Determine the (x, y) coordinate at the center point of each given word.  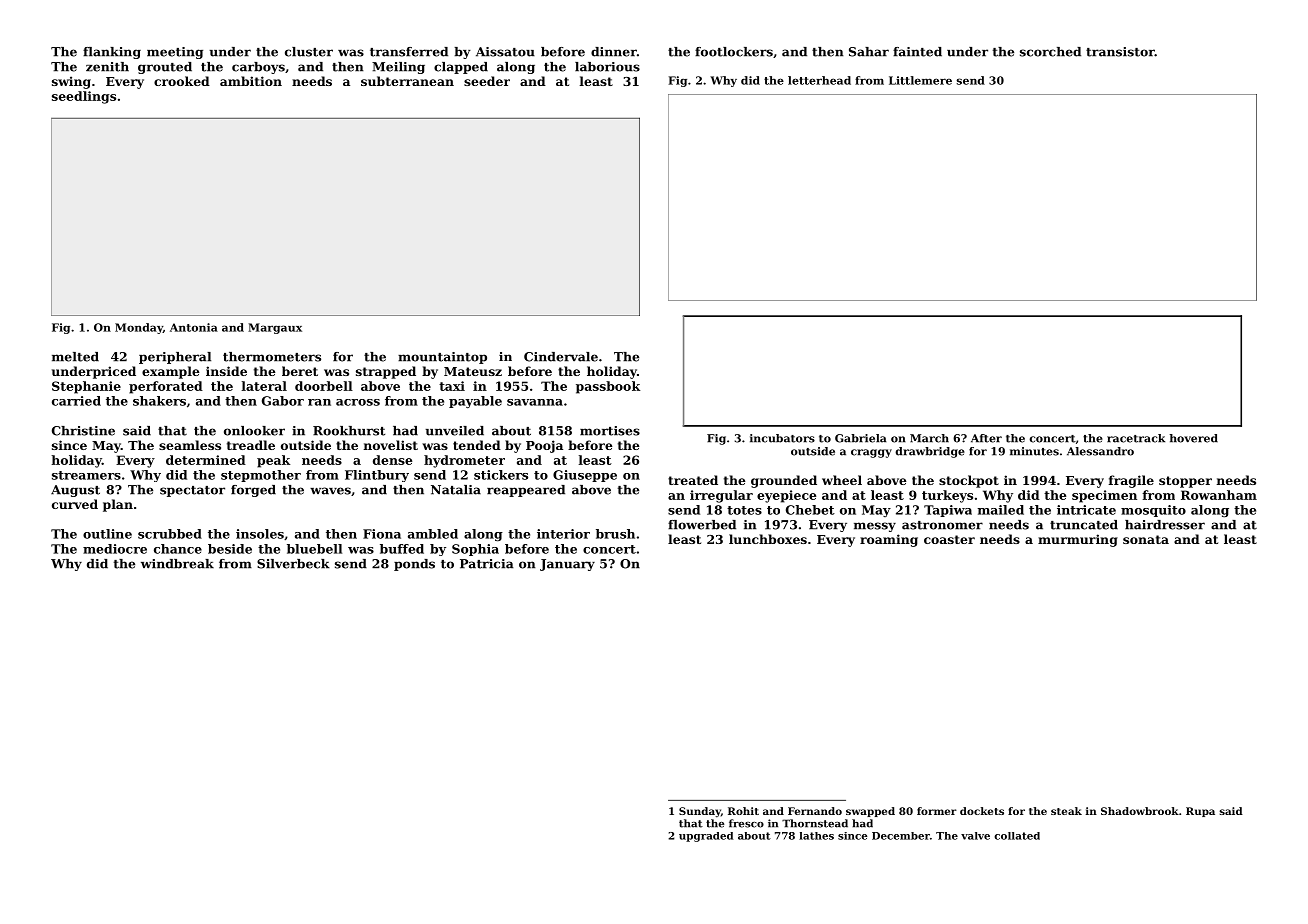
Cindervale (561, 357)
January (567, 565)
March (929, 438)
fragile (1131, 481)
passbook (608, 387)
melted (75, 357)
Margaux (275, 328)
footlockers (734, 52)
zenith (107, 67)
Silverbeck (293, 564)
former (937, 811)
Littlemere (920, 80)
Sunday (700, 812)
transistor (1120, 52)
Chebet (810, 510)
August (75, 491)
